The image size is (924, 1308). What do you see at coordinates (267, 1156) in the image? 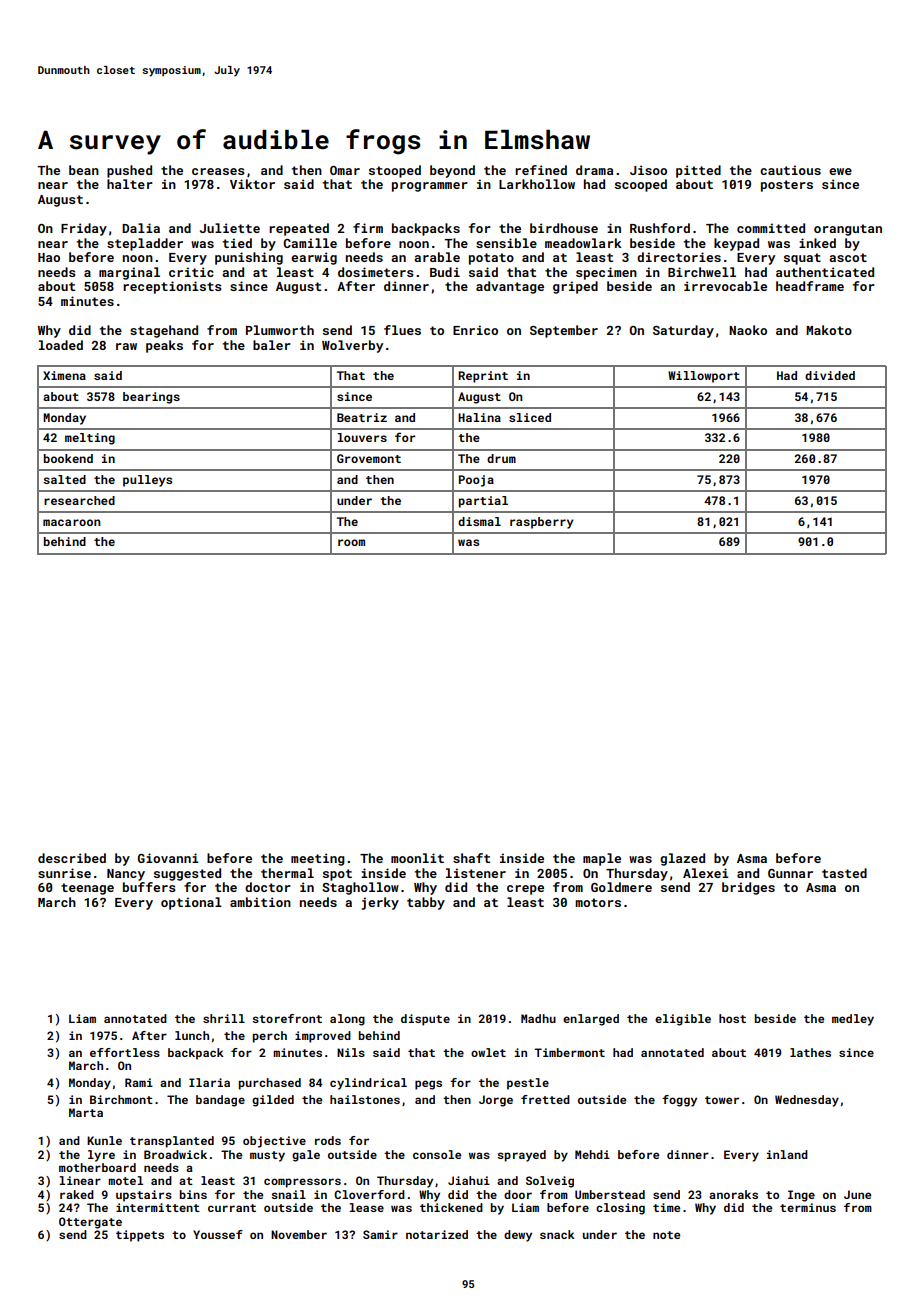
I see `musty` at bounding box center [267, 1156].
